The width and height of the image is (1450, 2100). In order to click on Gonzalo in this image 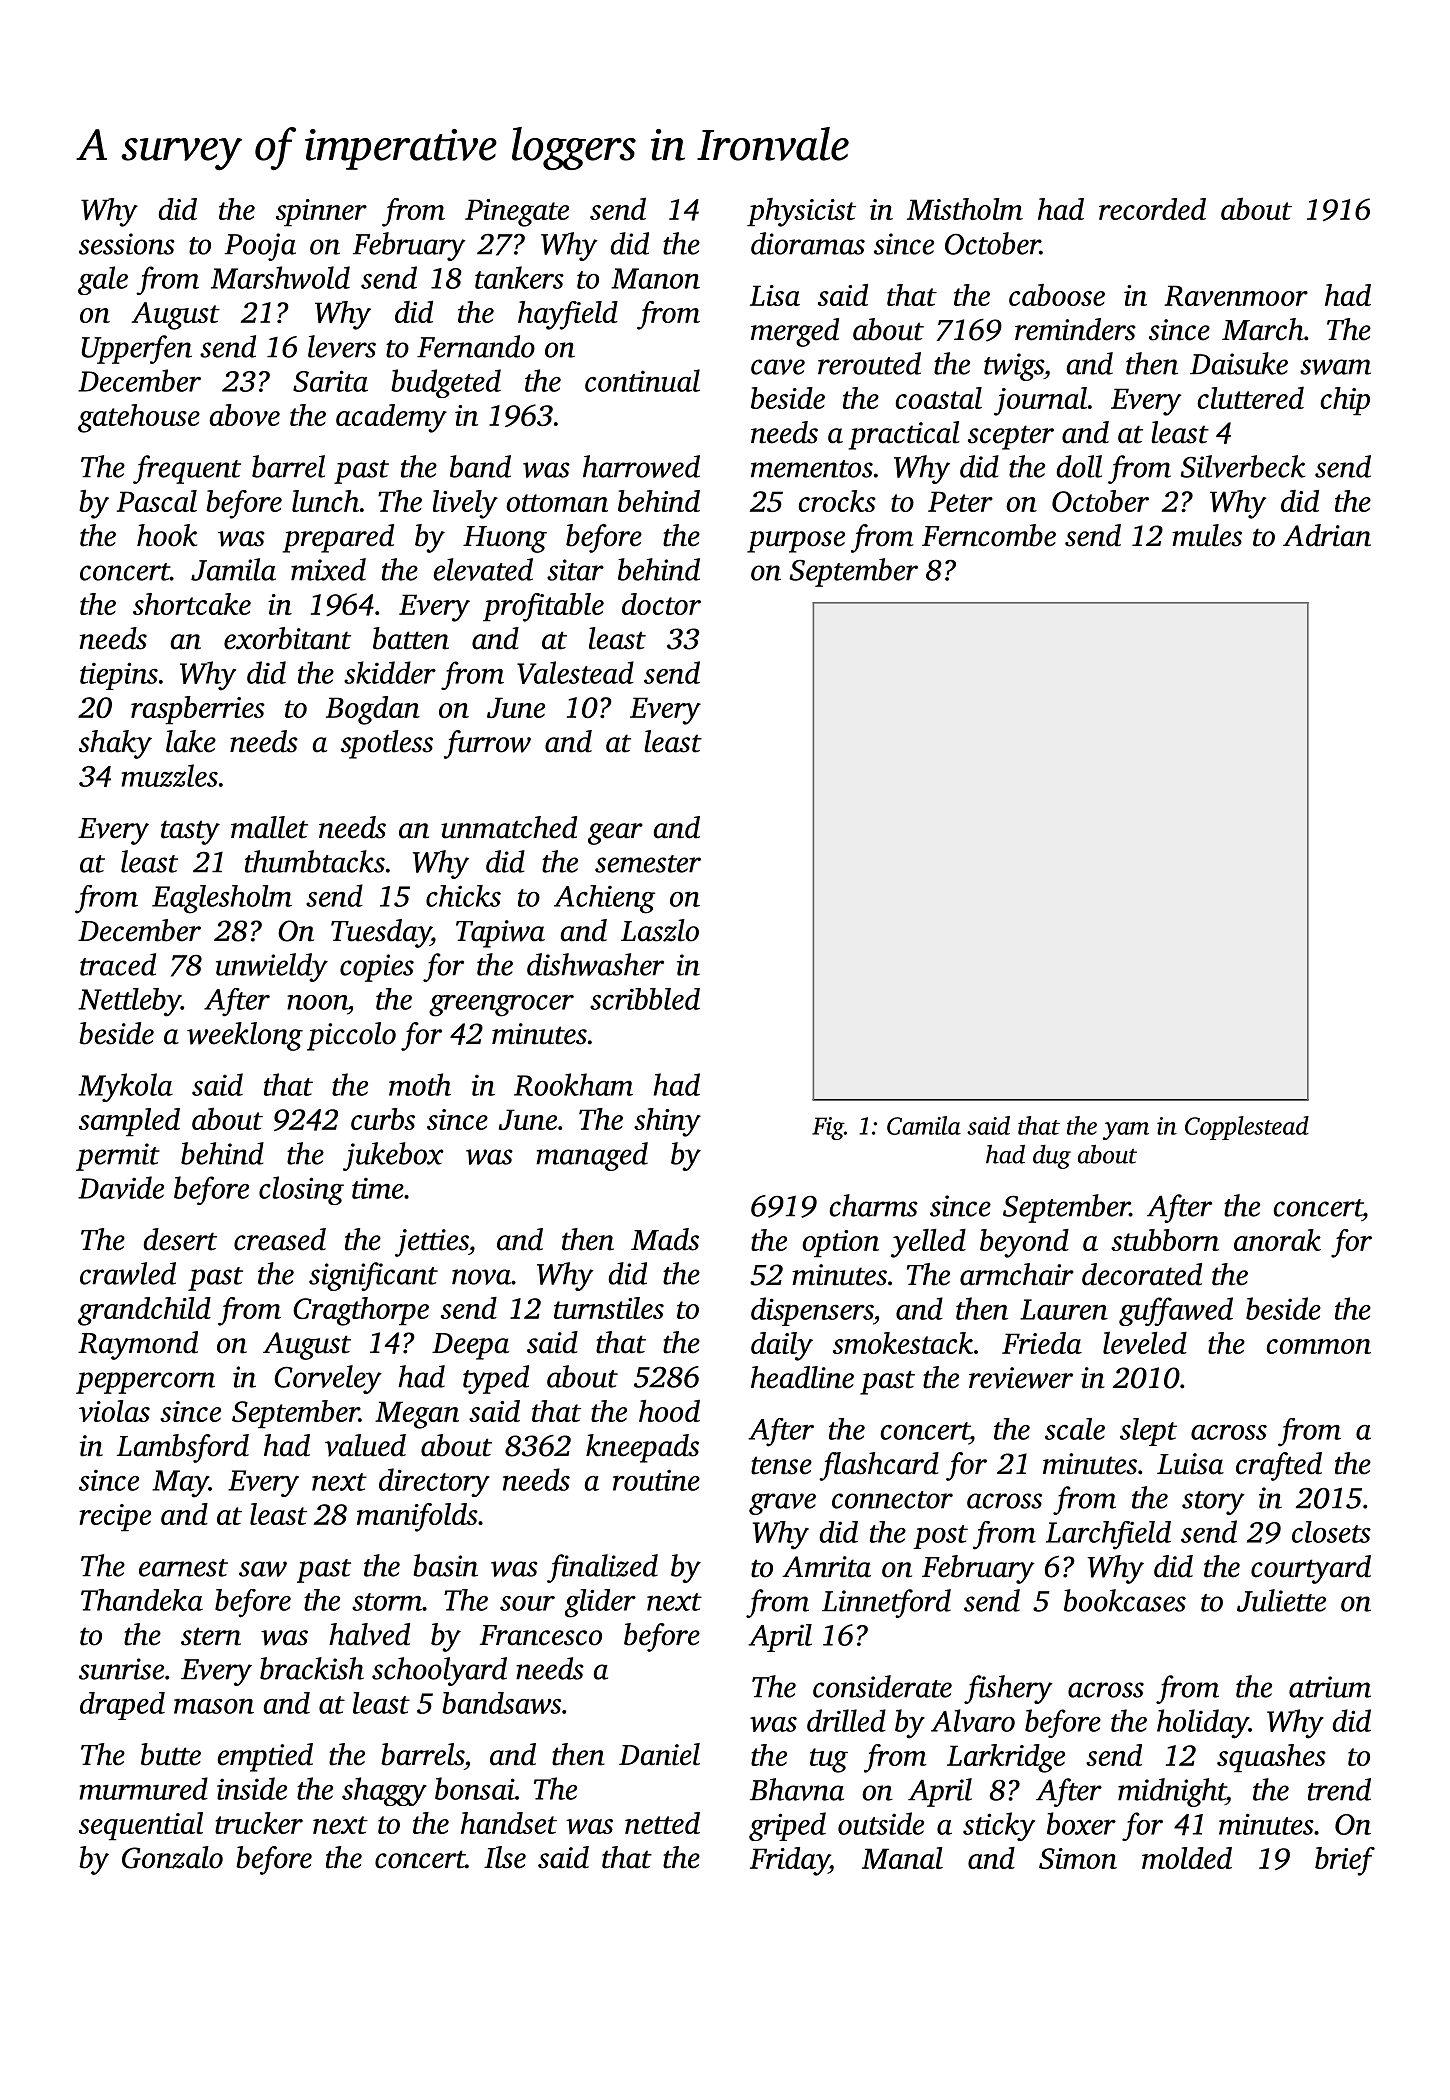, I will do `click(172, 1857)`.
